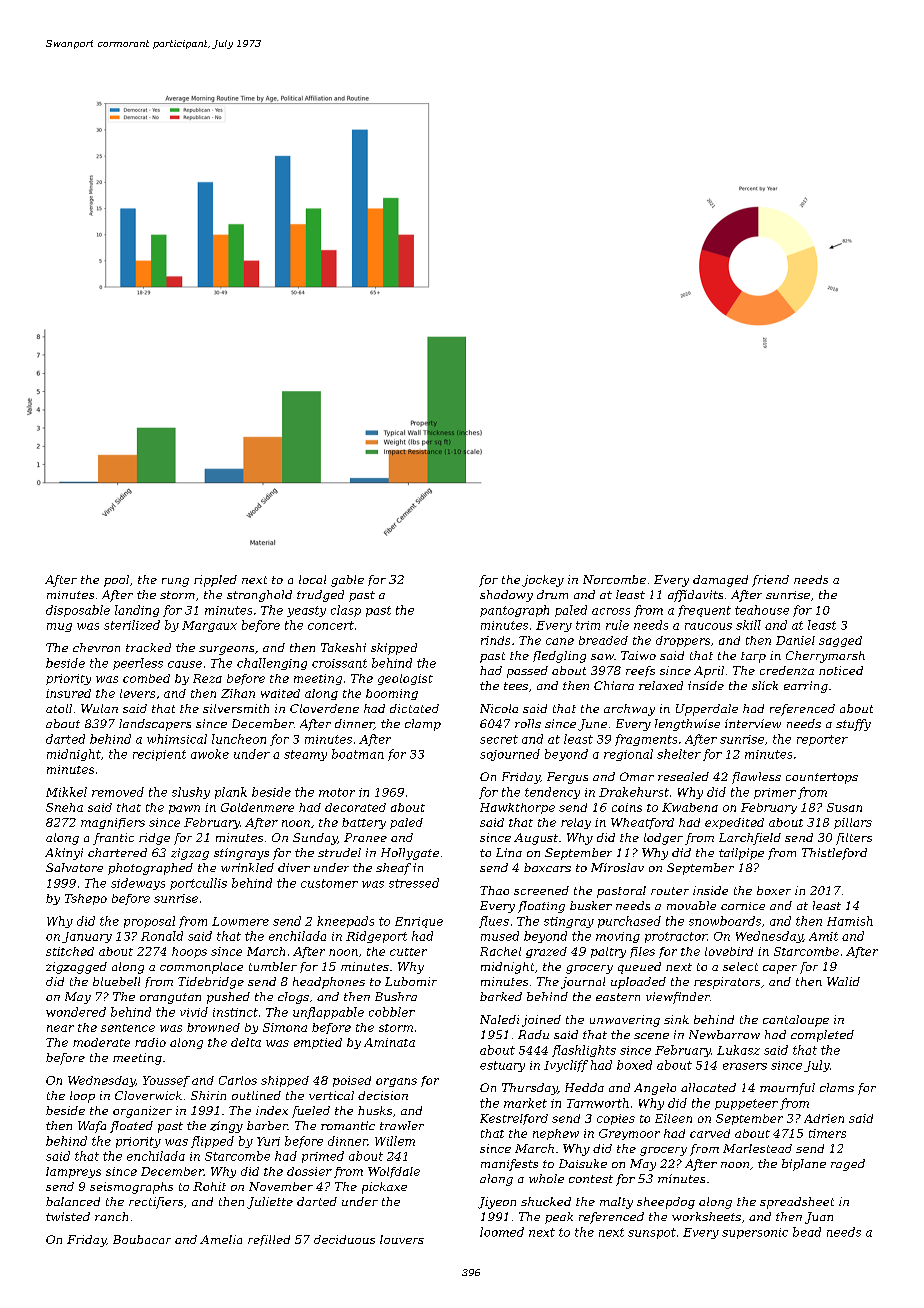 The height and width of the screenshot is (1308, 924). I want to click on boxed, so click(634, 1065).
